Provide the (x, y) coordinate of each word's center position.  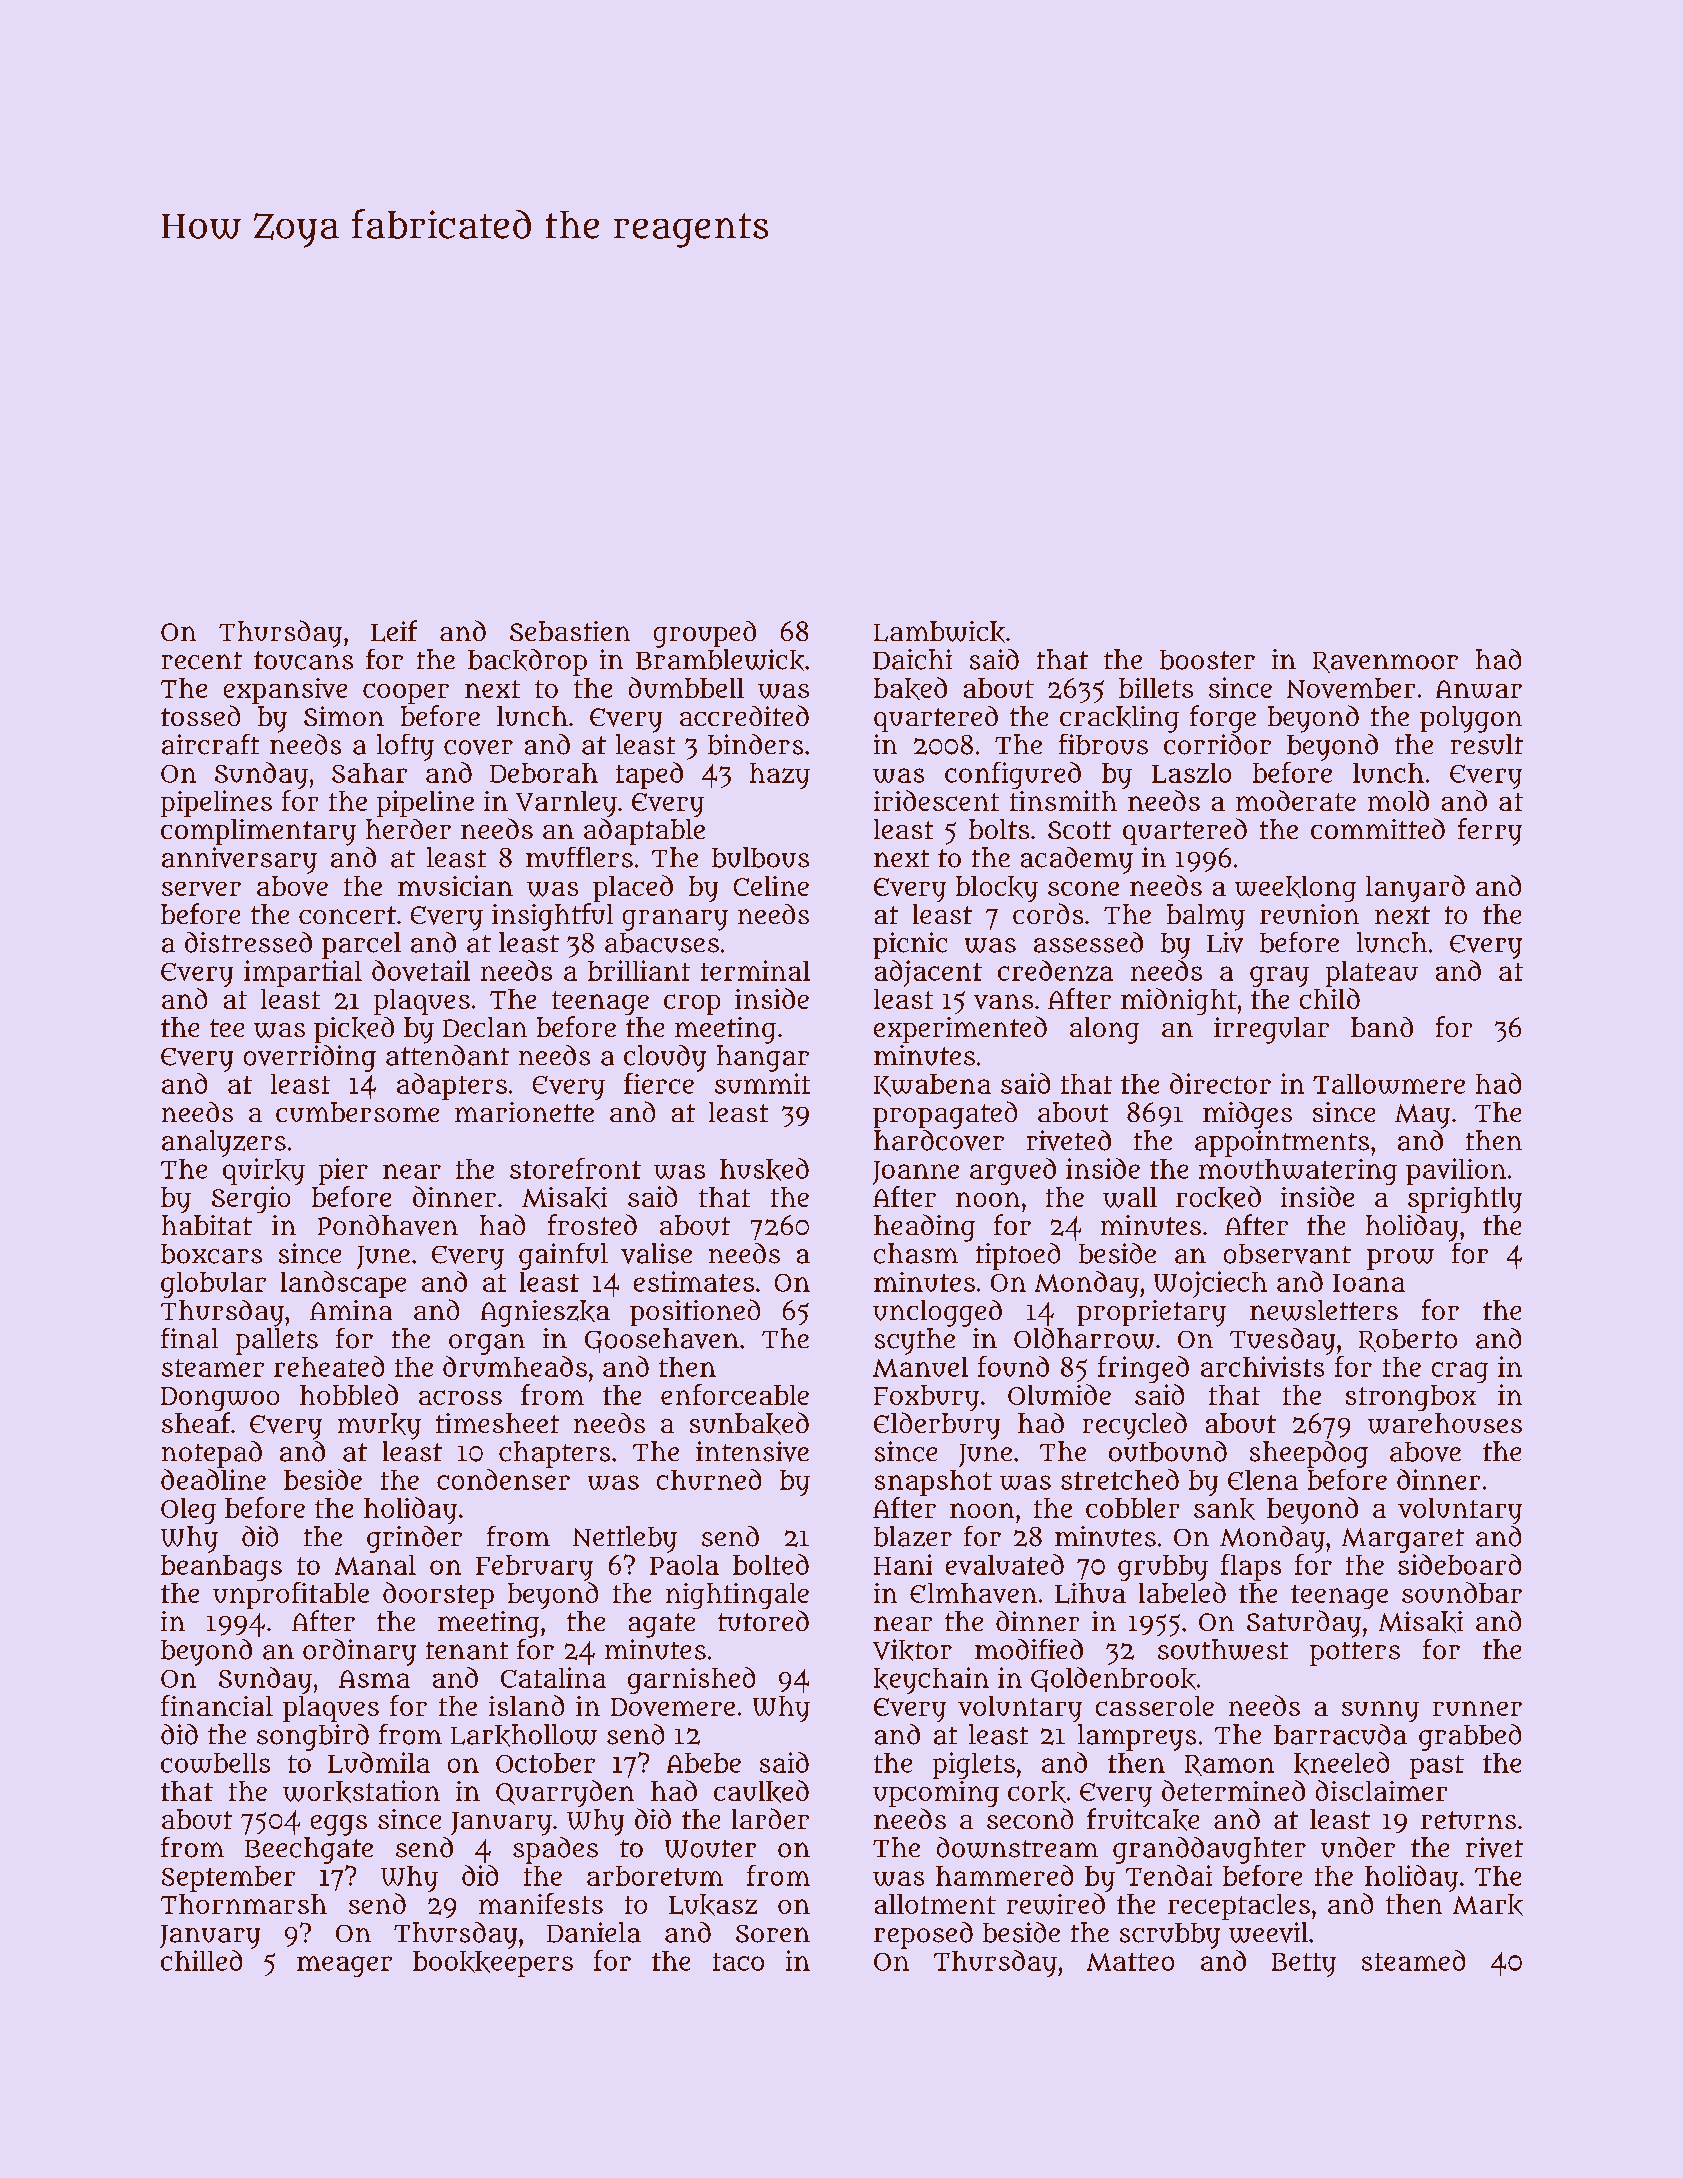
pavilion (1456, 1171)
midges (1247, 1115)
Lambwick (939, 632)
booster (1207, 660)
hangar (763, 1058)
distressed (248, 942)
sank (1224, 1509)
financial (217, 1705)
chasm (916, 1253)
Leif (394, 631)
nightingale (737, 1596)
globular (213, 1285)
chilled (201, 1960)
